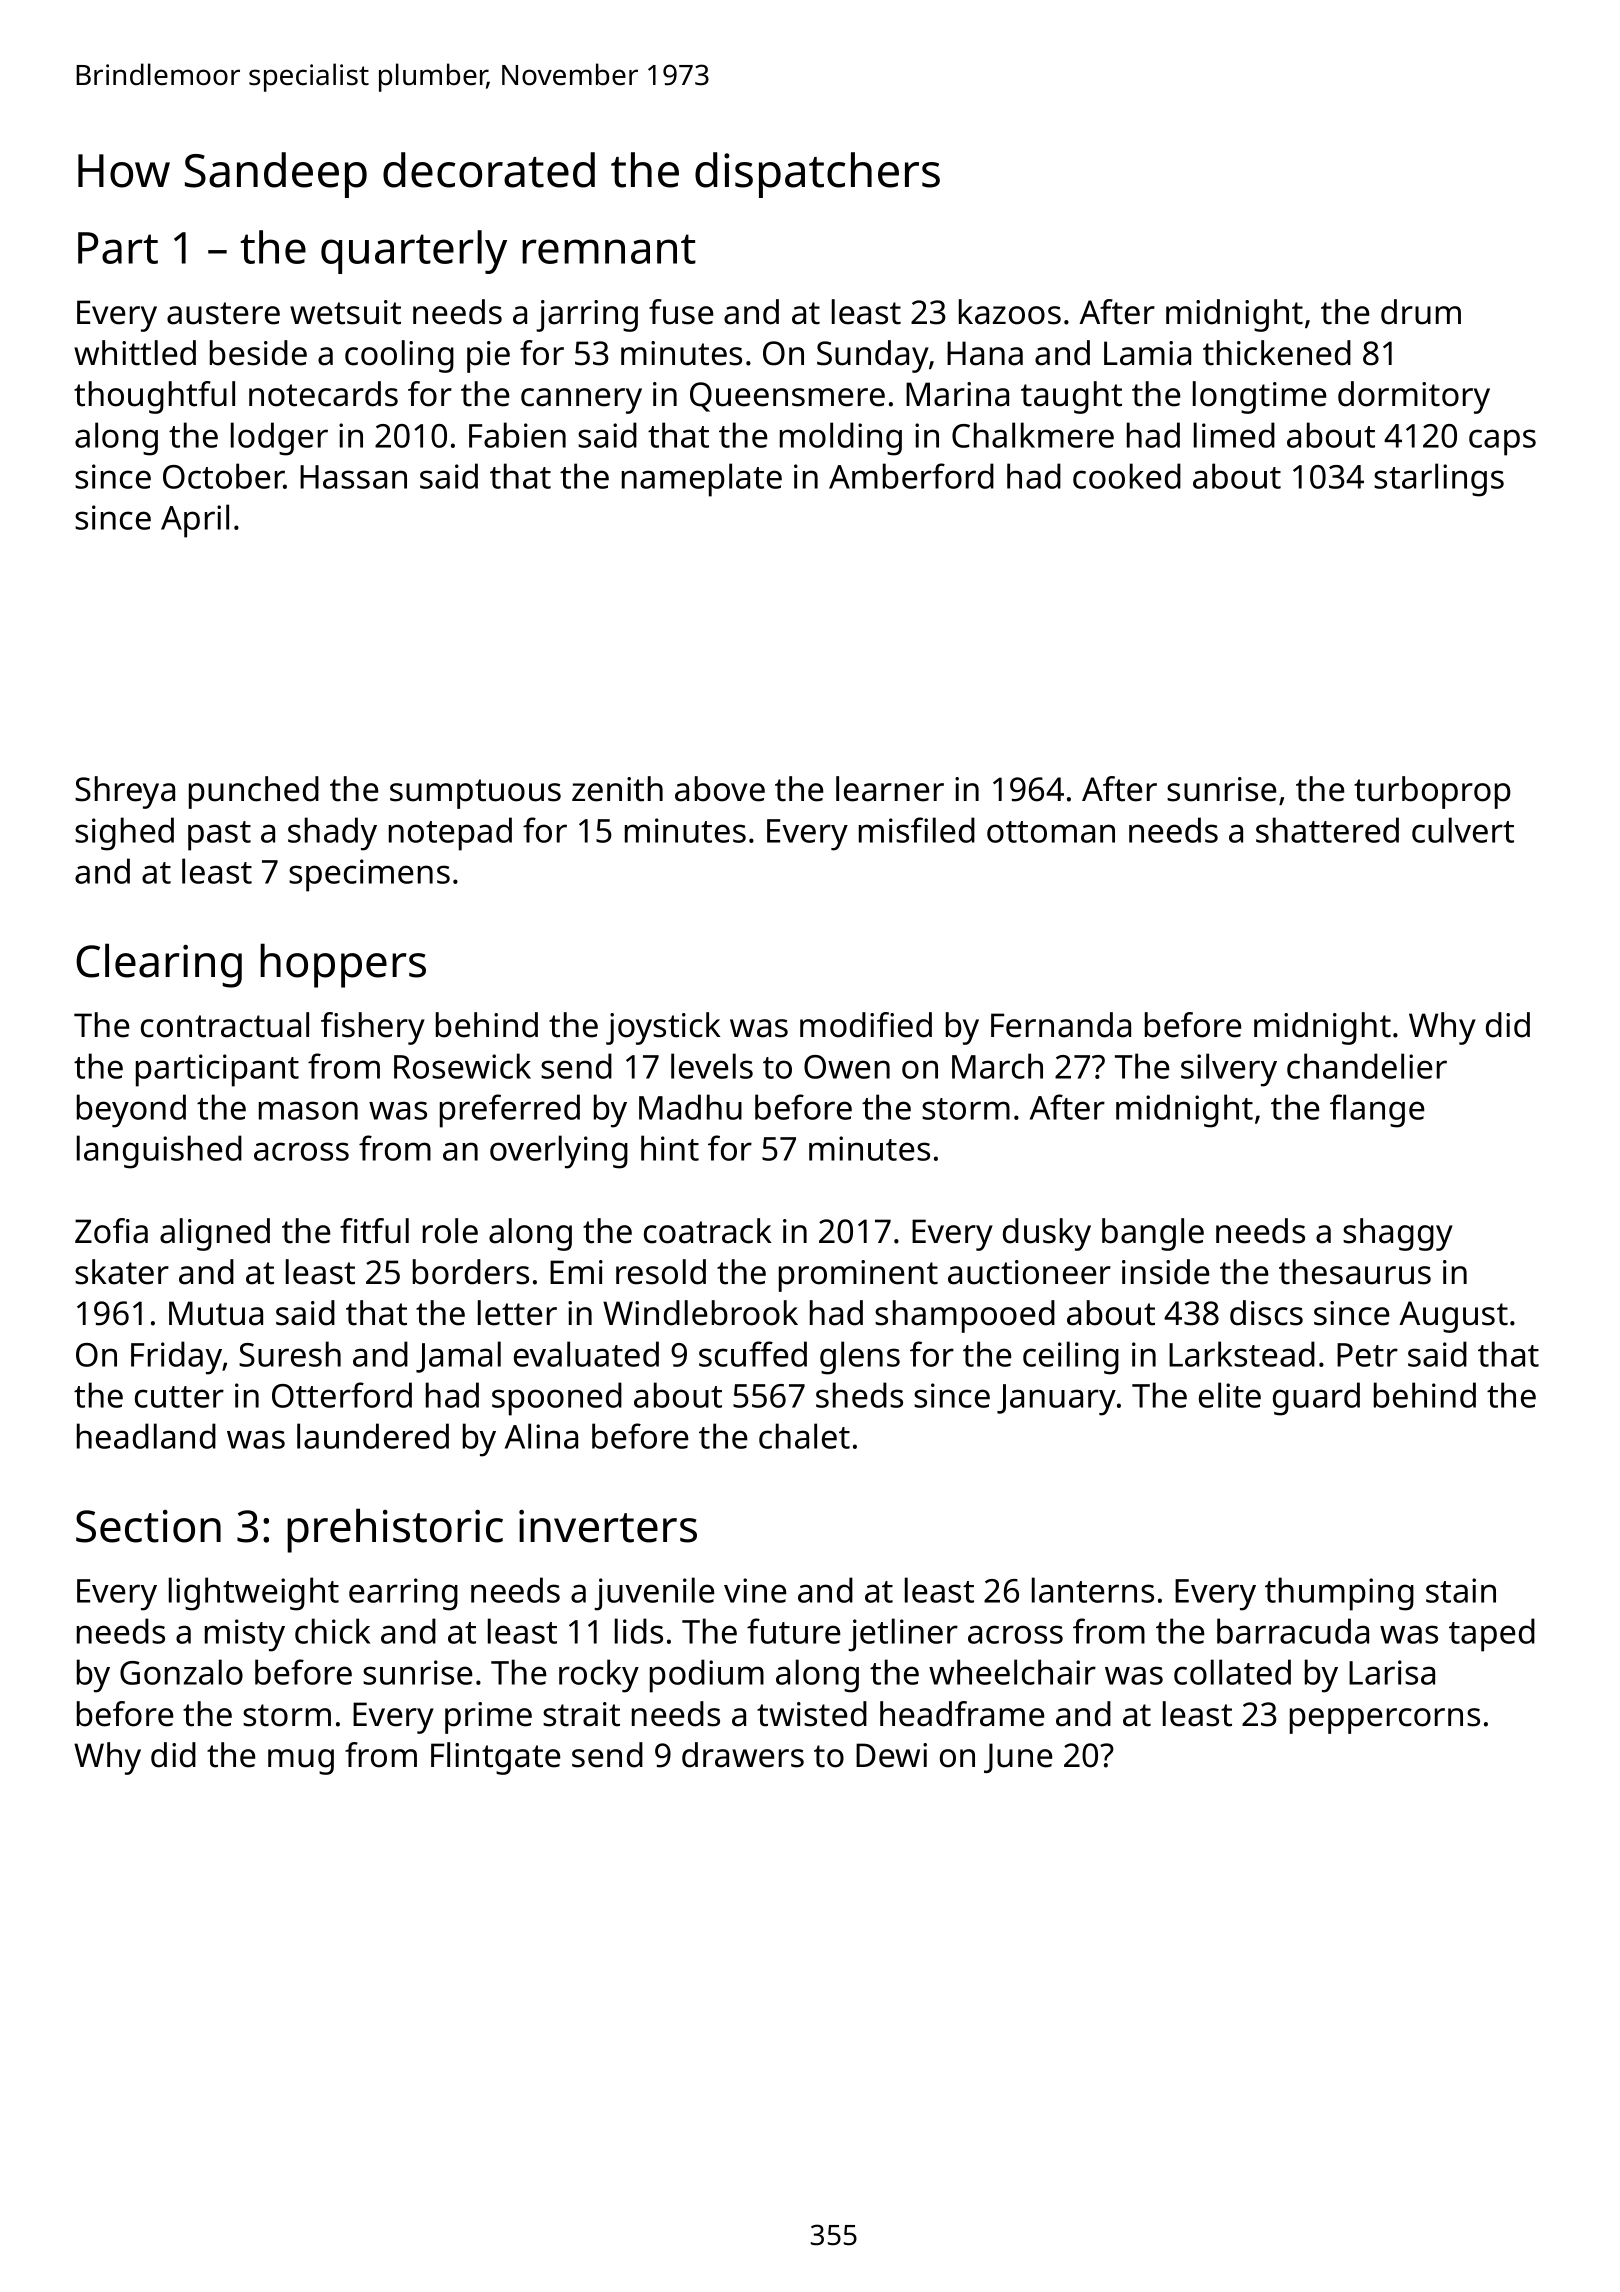 The image size is (1620, 2292). I want to click on starlings, so click(1439, 480).
